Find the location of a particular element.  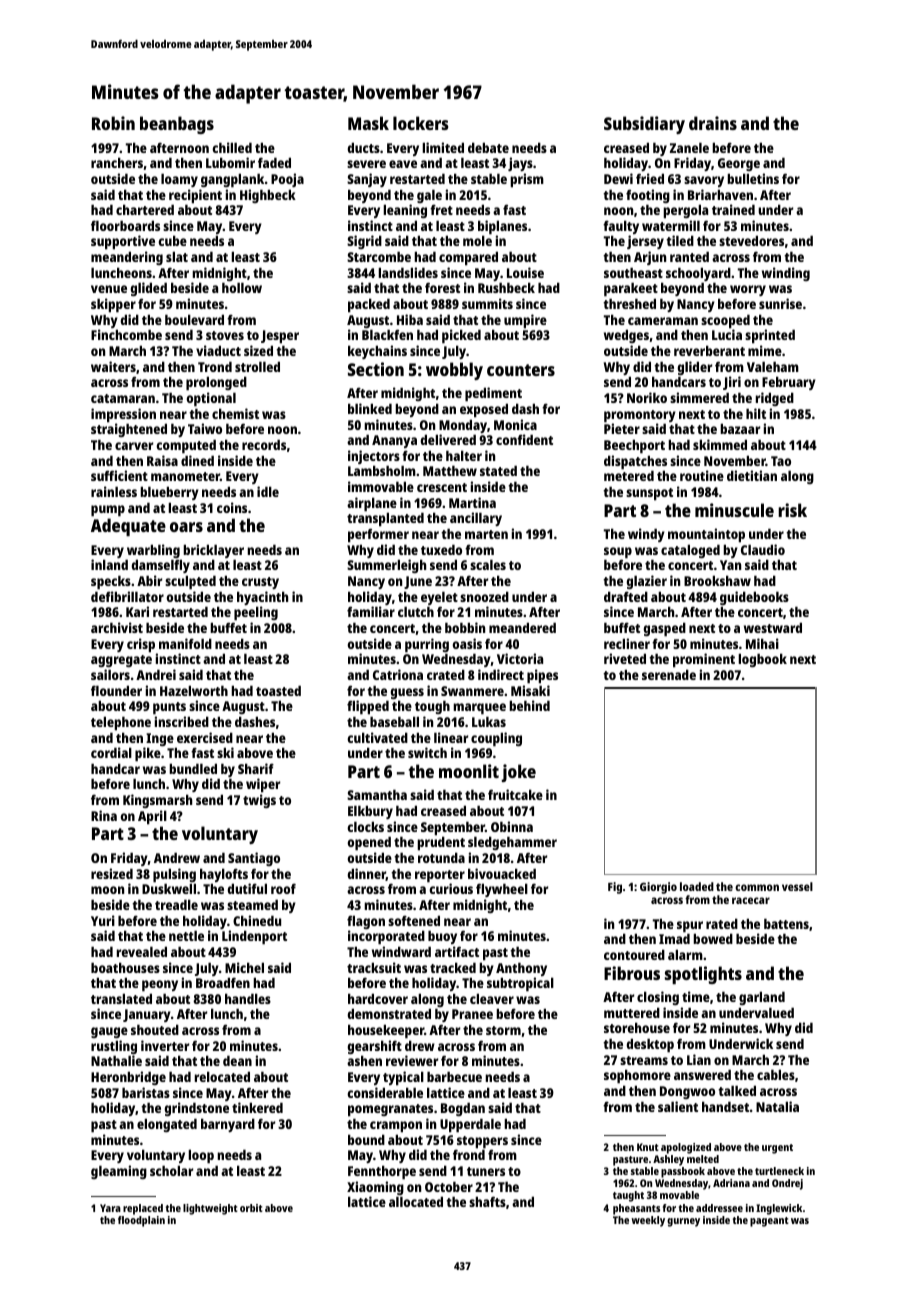

peeling is located at coordinates (256, 613).
